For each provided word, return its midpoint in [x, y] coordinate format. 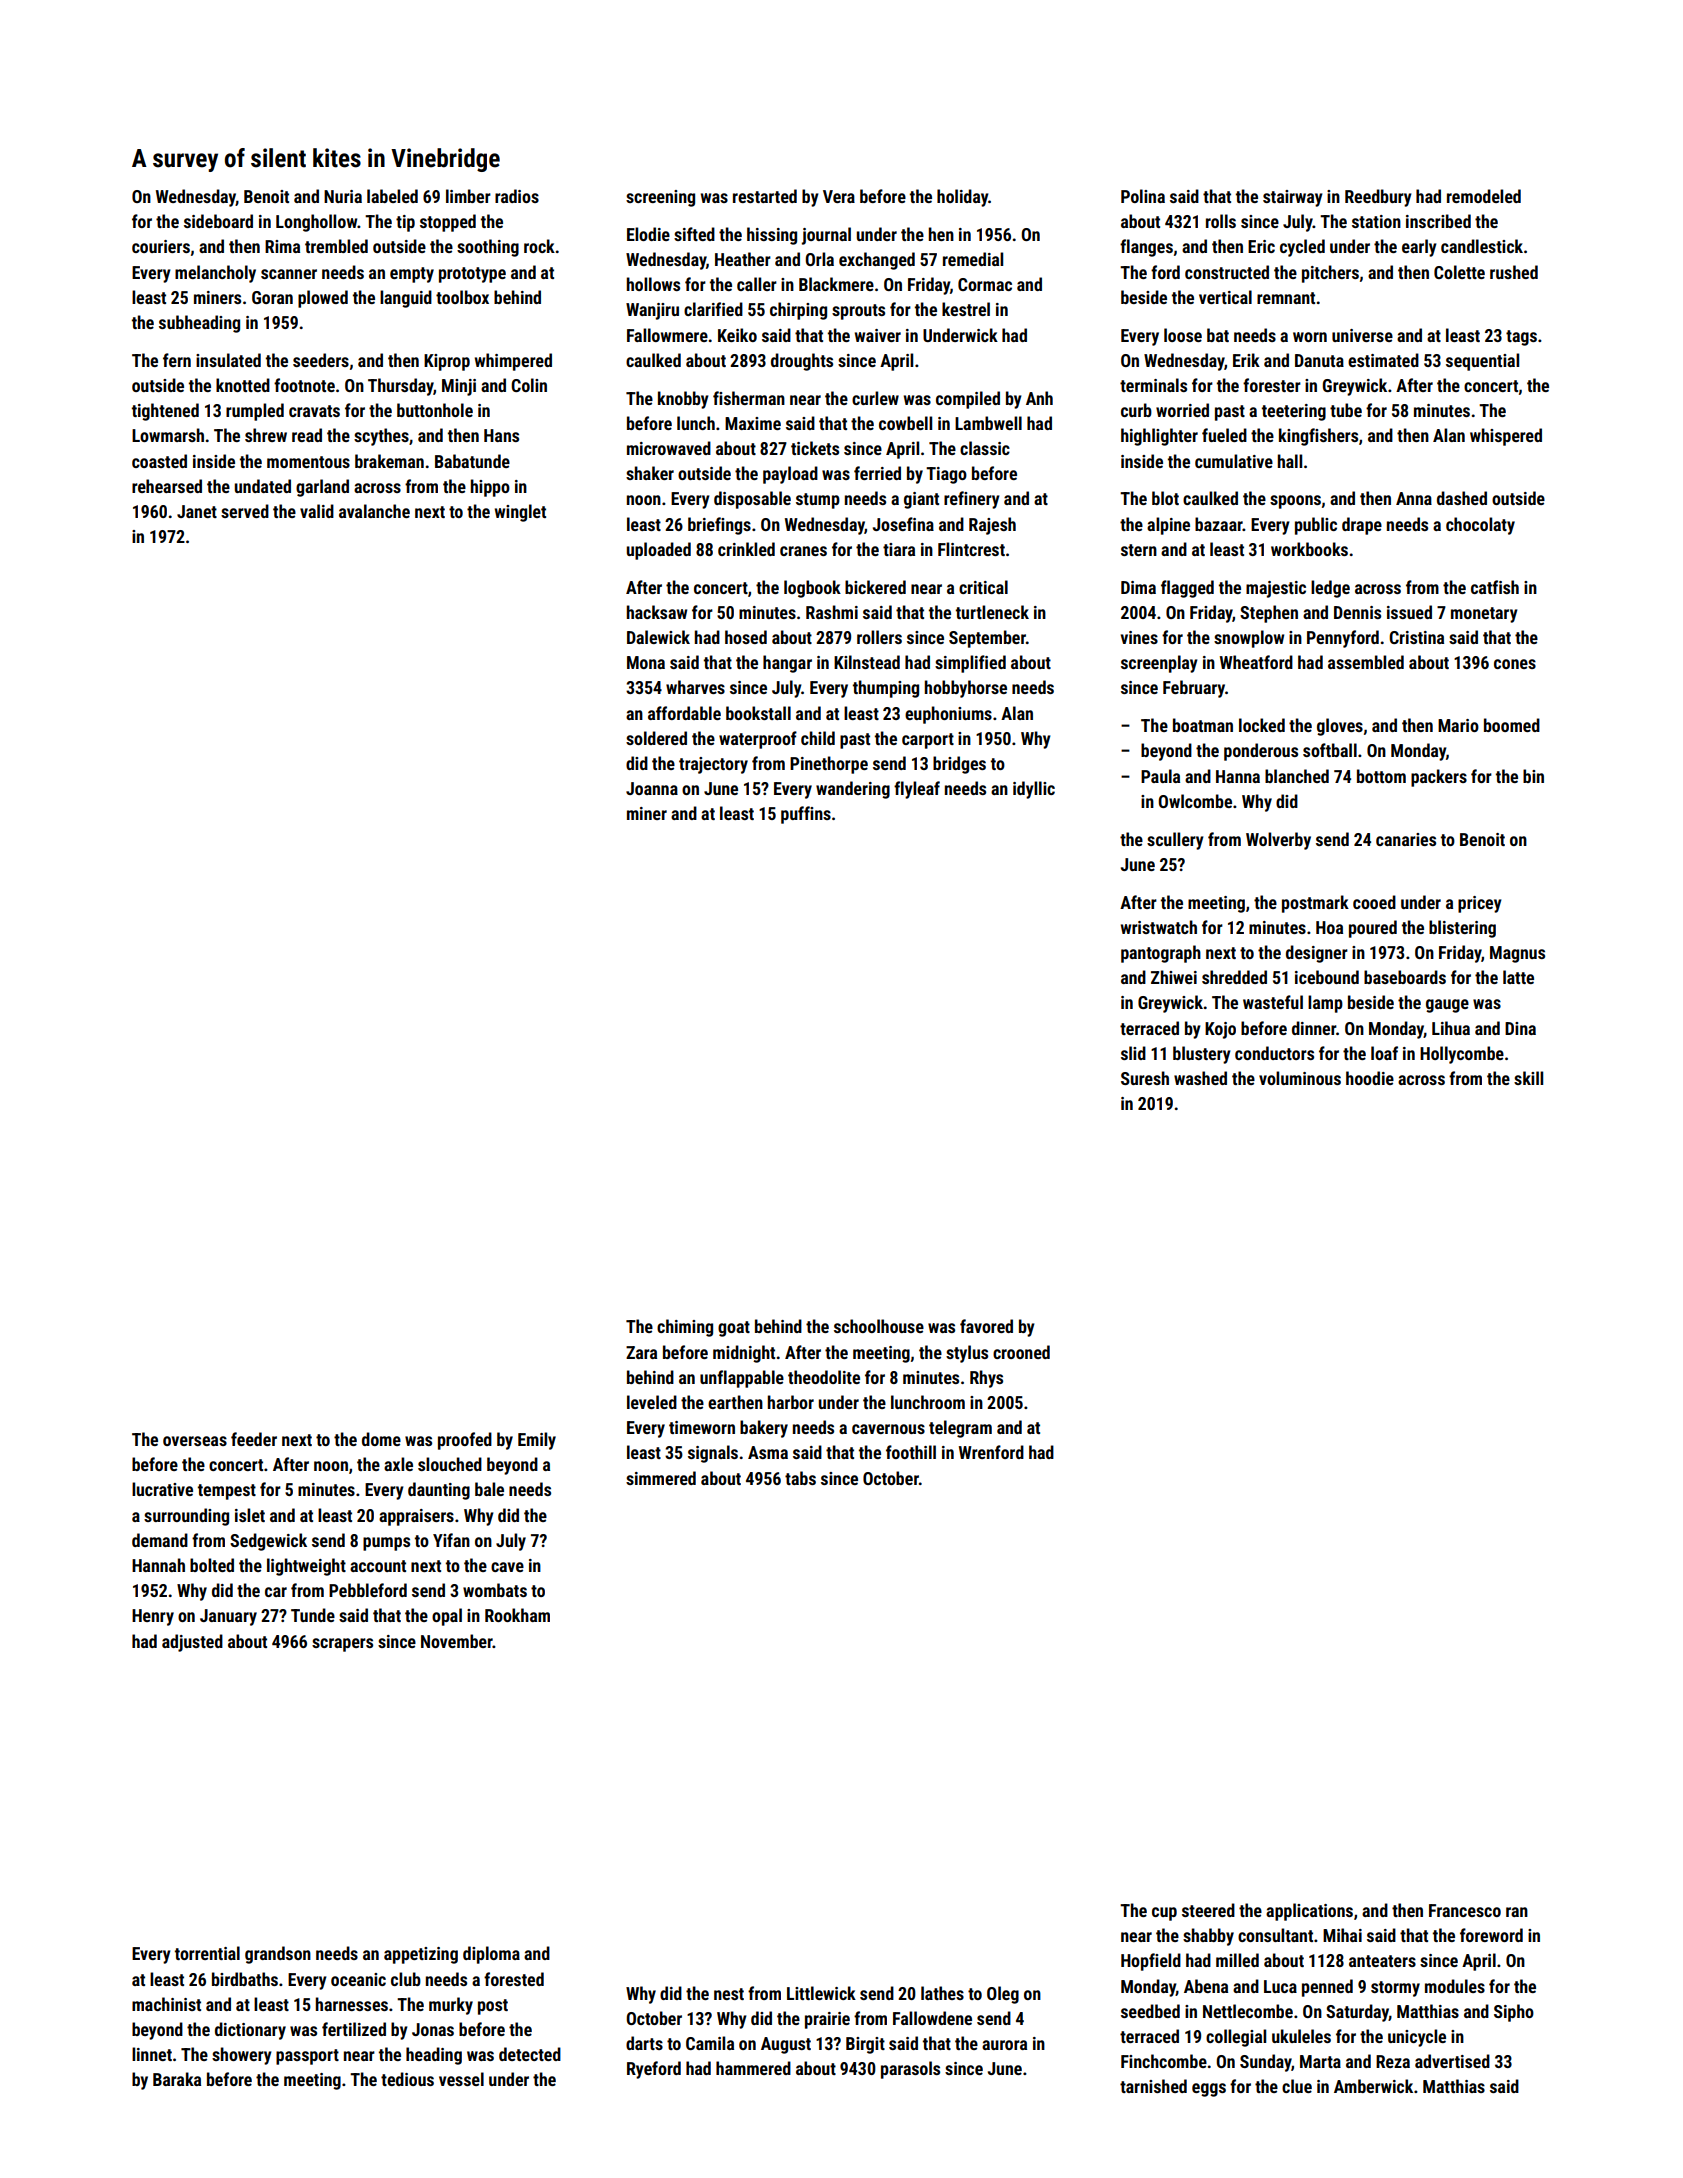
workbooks [1309, 549]
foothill [911, 1452]
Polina [1143, 196]
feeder [254, 1439]
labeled [392, 196]
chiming [685, 1328]
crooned [1021, 1352]
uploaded [659, 551]
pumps [386, 1544]
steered [1208, 1910]
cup [1164, 1914]
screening [660, 198]
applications [1309, 1912]
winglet [520, 513]
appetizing [421, 1955]
